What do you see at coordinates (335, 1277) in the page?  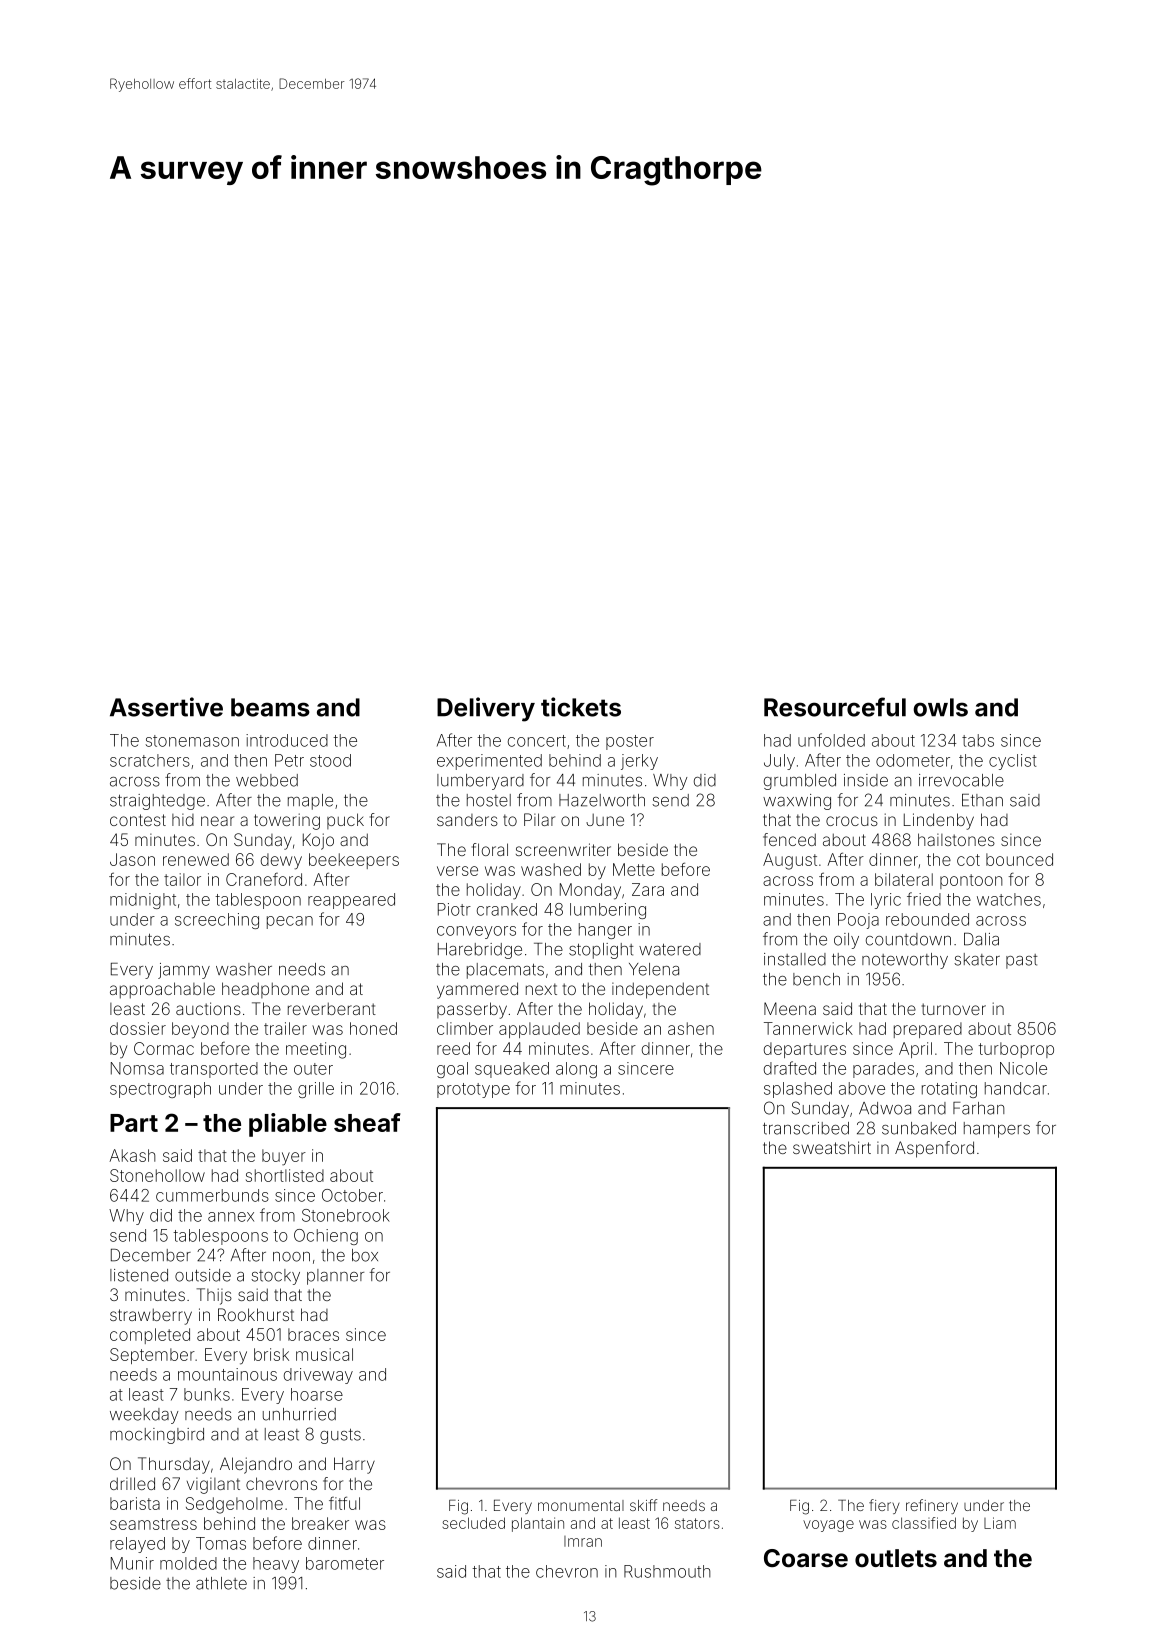 I see `planner` at bounding box center [335, 1277].
